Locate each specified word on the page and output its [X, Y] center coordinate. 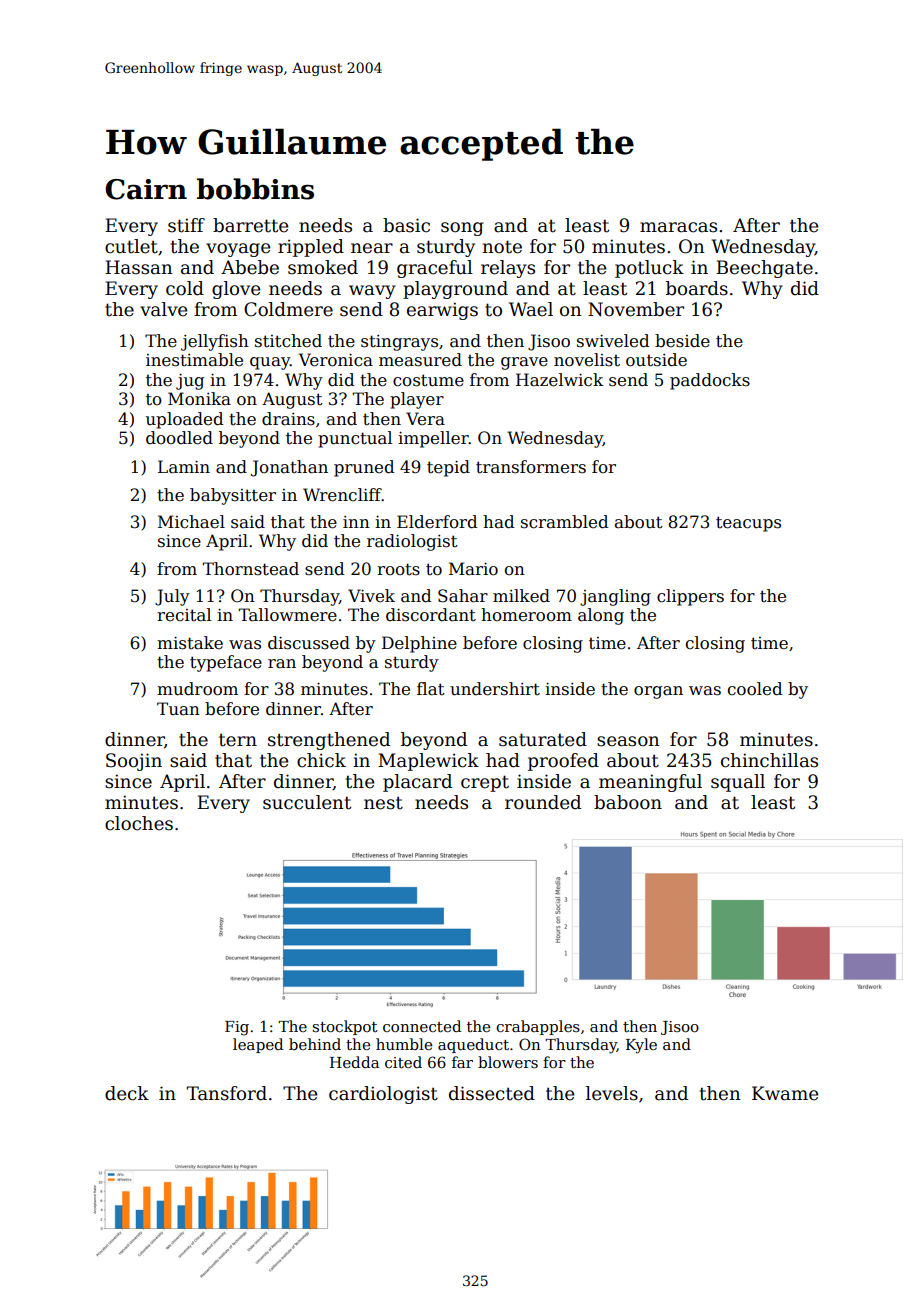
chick [321, 760]
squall [738, 783]
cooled [755, 689]
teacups [748, 524]
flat [431, 689]
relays [508, 269]
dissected [492, 1093]
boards [697, 288]
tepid [448, 468]
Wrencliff [342, 495]
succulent [307, 802]
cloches [139, 823]
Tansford [226, 1093]
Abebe [250, 267]
